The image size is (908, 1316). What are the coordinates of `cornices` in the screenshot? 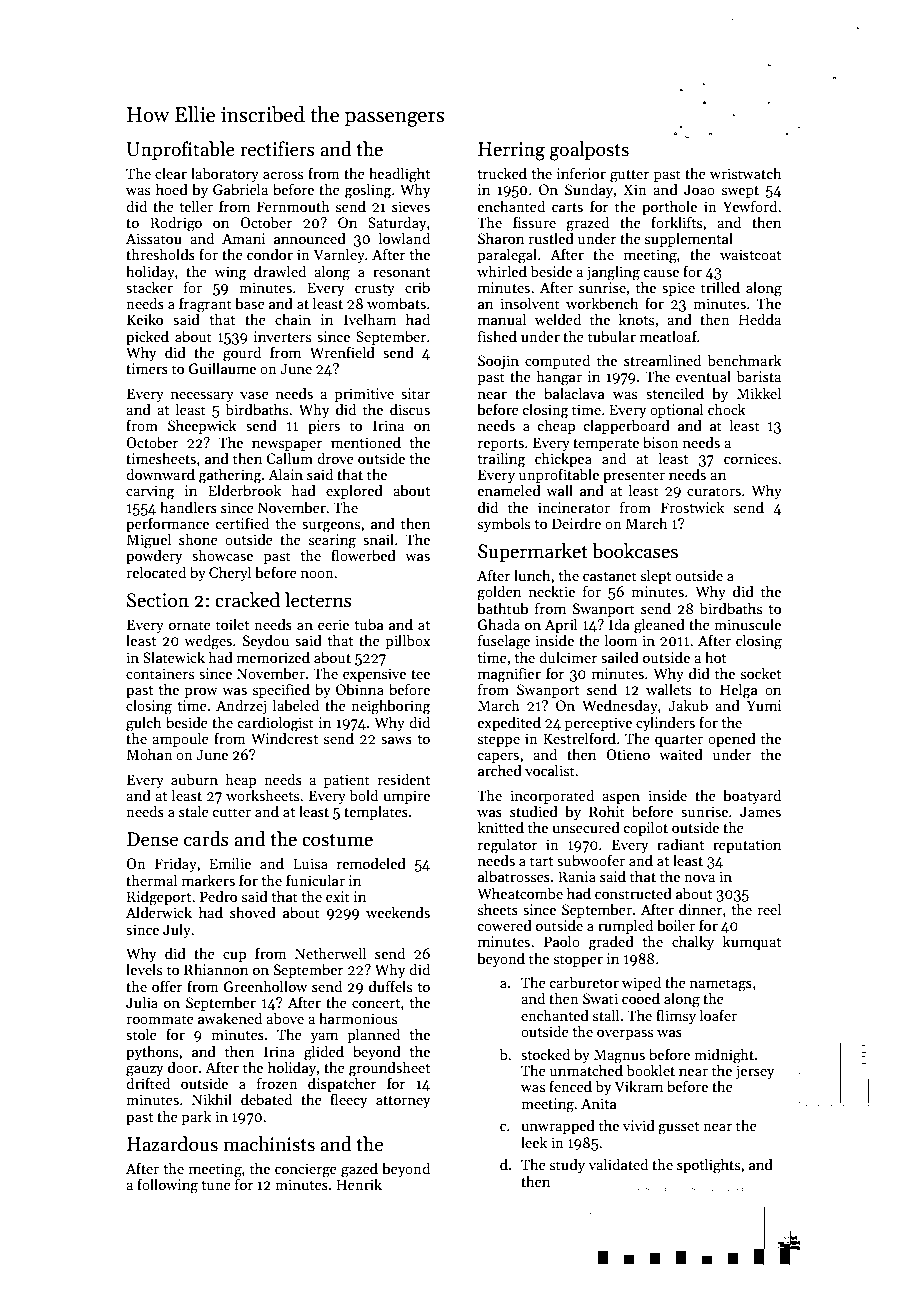 It's located at (750, 458).
